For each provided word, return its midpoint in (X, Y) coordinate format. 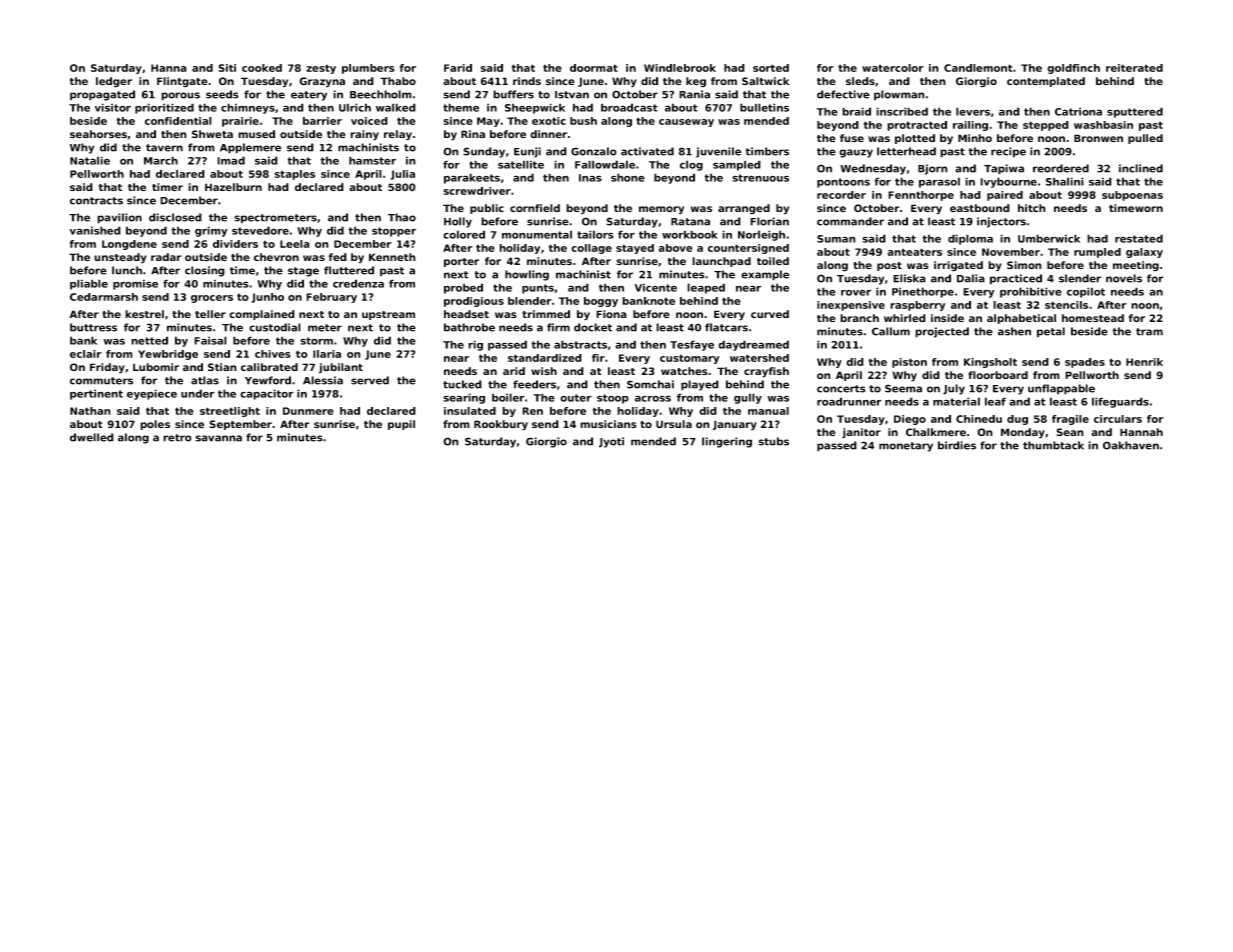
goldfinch (1073, 69)
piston (909, 363)
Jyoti (611, 442)
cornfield (535, 208)
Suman (836, 239)
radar (166, 257)
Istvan (572, 95)
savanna (218, 438)
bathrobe (469, 327)
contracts (96, 201)
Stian (222, 367)
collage (591, 249)
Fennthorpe (921, 196)
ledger (114, 82)
